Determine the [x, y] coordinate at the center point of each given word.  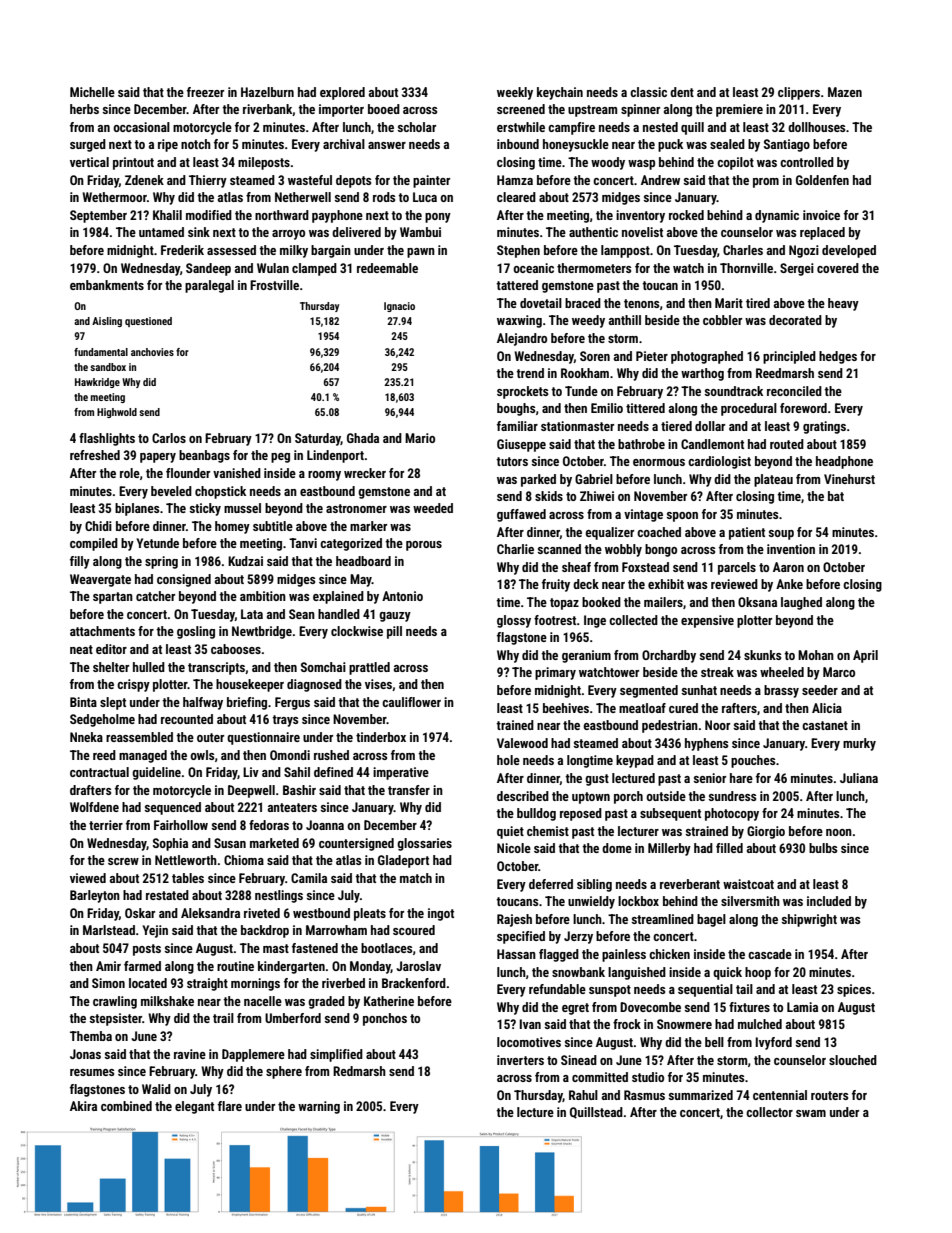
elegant [194, 1107]
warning [319, 1107]
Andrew [660, 180]
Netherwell [303, 197]
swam [811, 1113]
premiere [739, 110]
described [523, 796]
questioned [148, 322]
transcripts [216, 668]
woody [608, 163]
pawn [421, 253]
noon [839, 832]
